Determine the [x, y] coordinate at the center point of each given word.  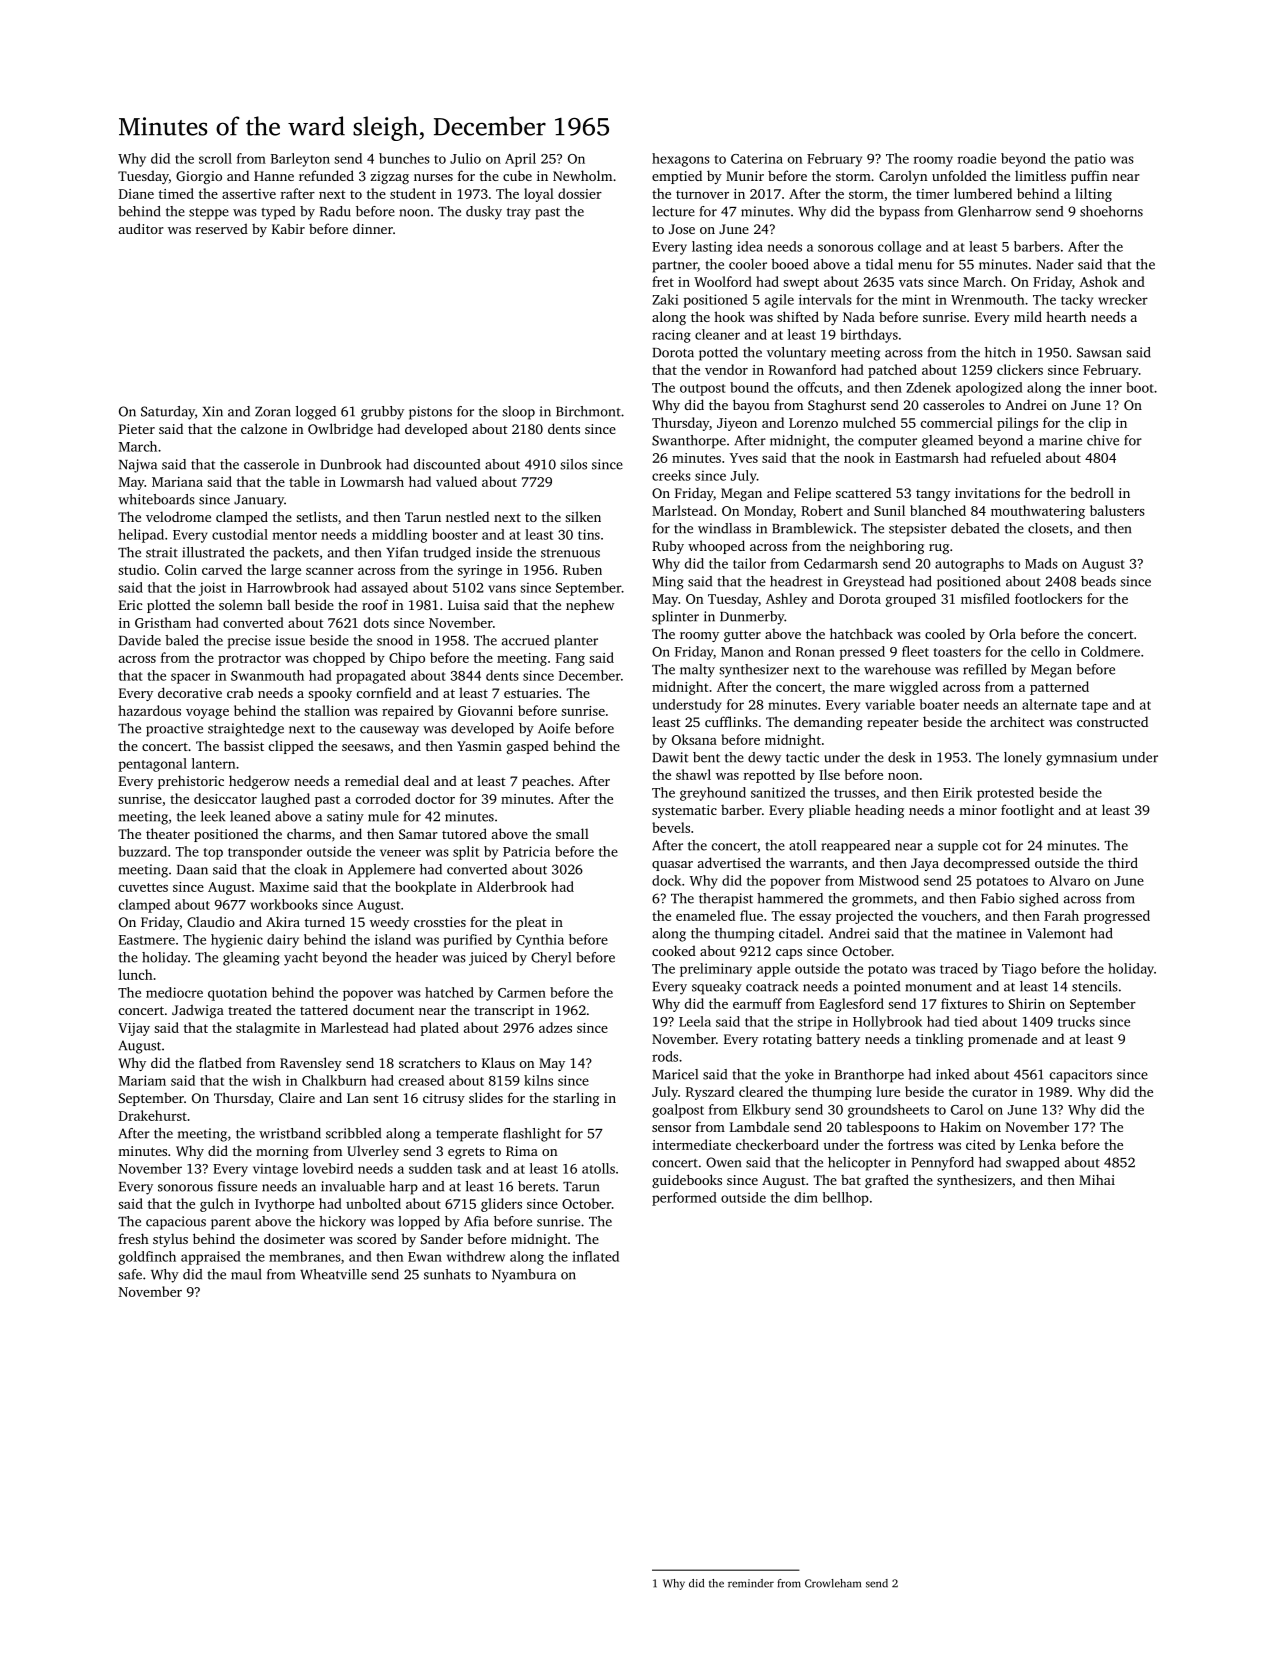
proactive [174, 730]
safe [130, 1274]
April [520, 160]
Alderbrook [512, 886]
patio [1090, 160]
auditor [141, 228]
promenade [1002, 1040]
